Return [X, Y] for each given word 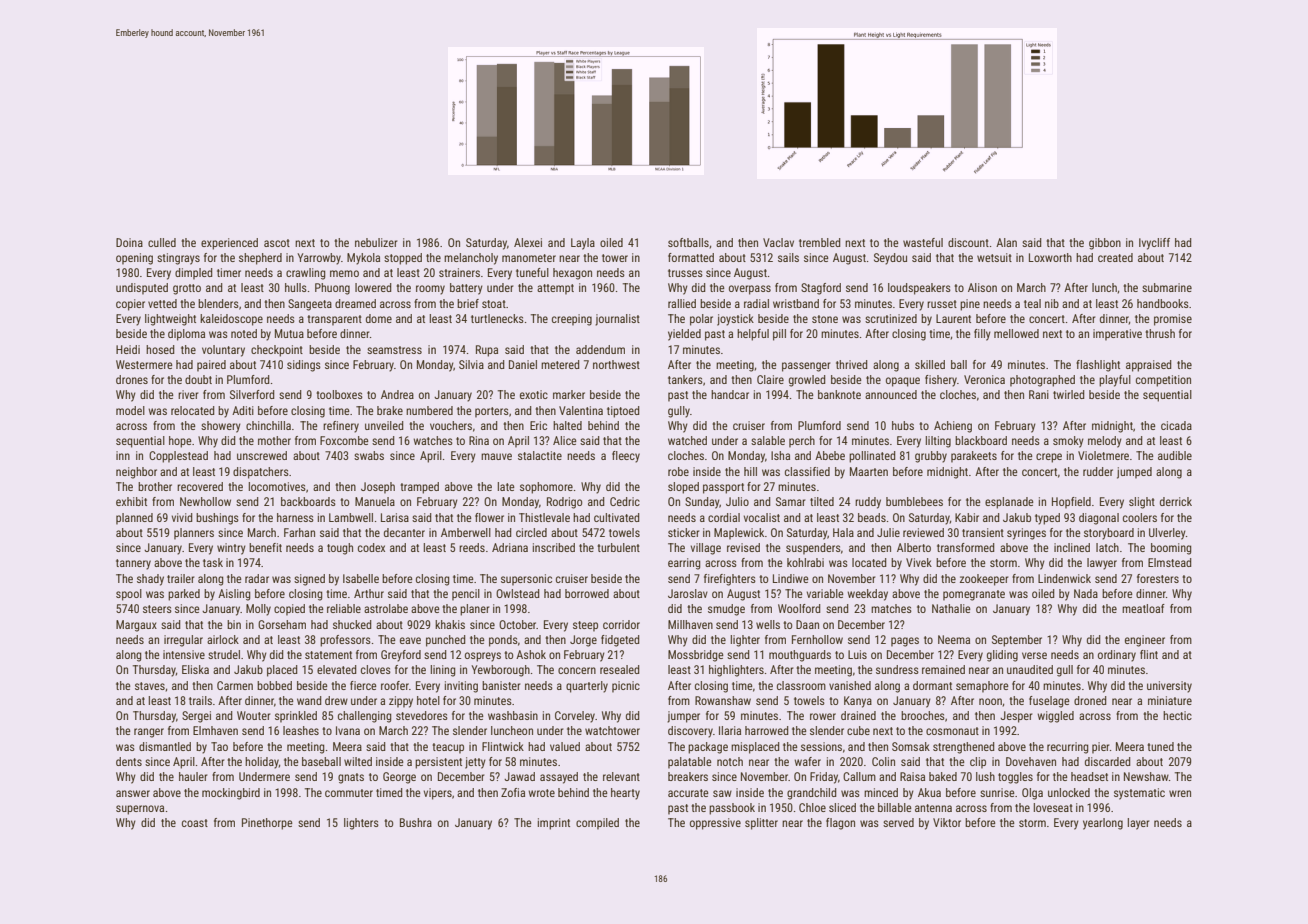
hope [180, 442]
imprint [554, 824]
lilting [938, 442]
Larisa [395, 517]
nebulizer [376, 242]
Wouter [254, 715]
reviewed [923, 532]
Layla [583, 244]
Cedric [625, 501]
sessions [821, 746]
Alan [1006, 242]
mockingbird [231, 794]
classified [807, 471]
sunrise [997, 792]
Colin [883, 761]
